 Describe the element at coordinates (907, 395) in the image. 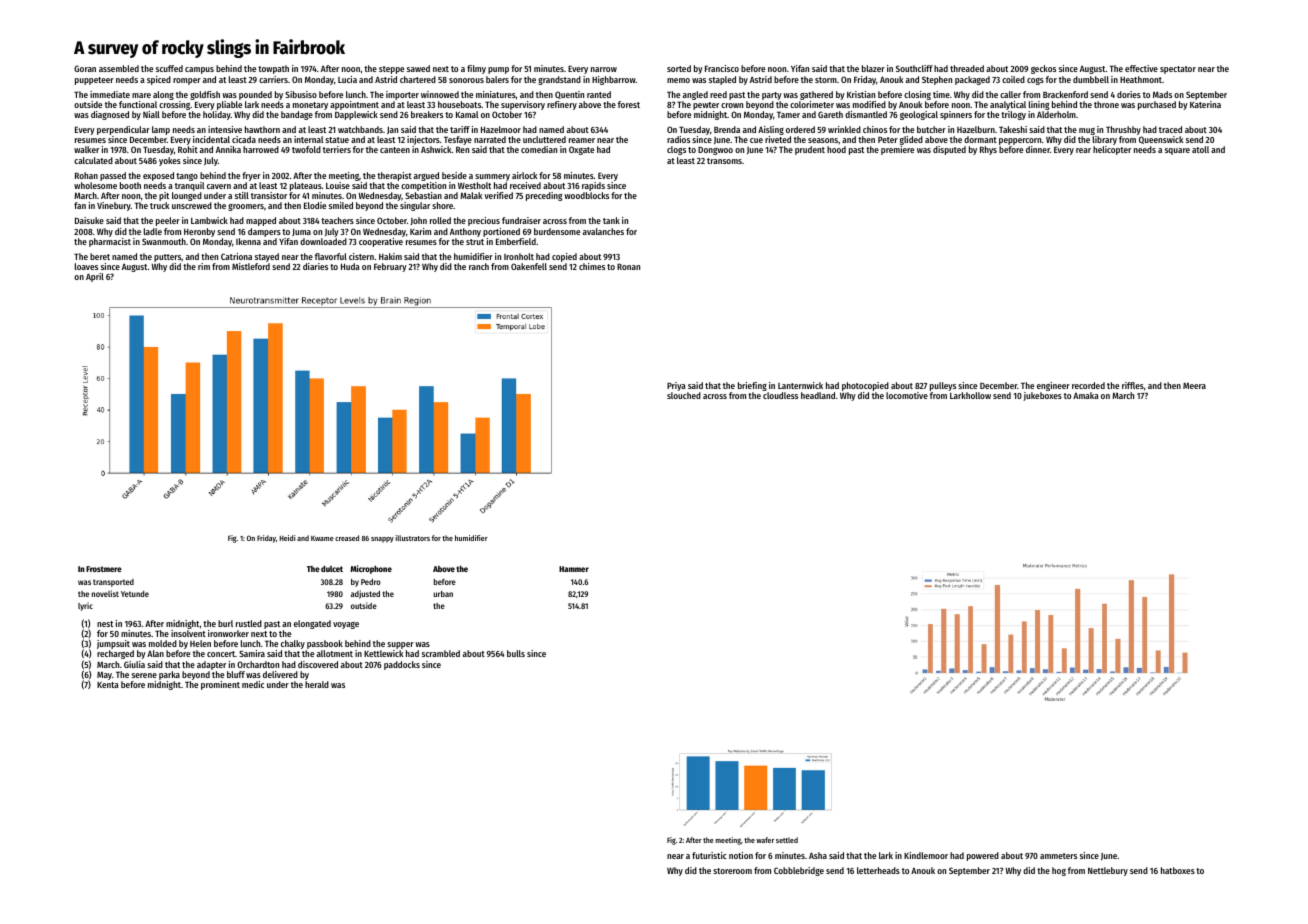

I see `locomotive` at that location.
